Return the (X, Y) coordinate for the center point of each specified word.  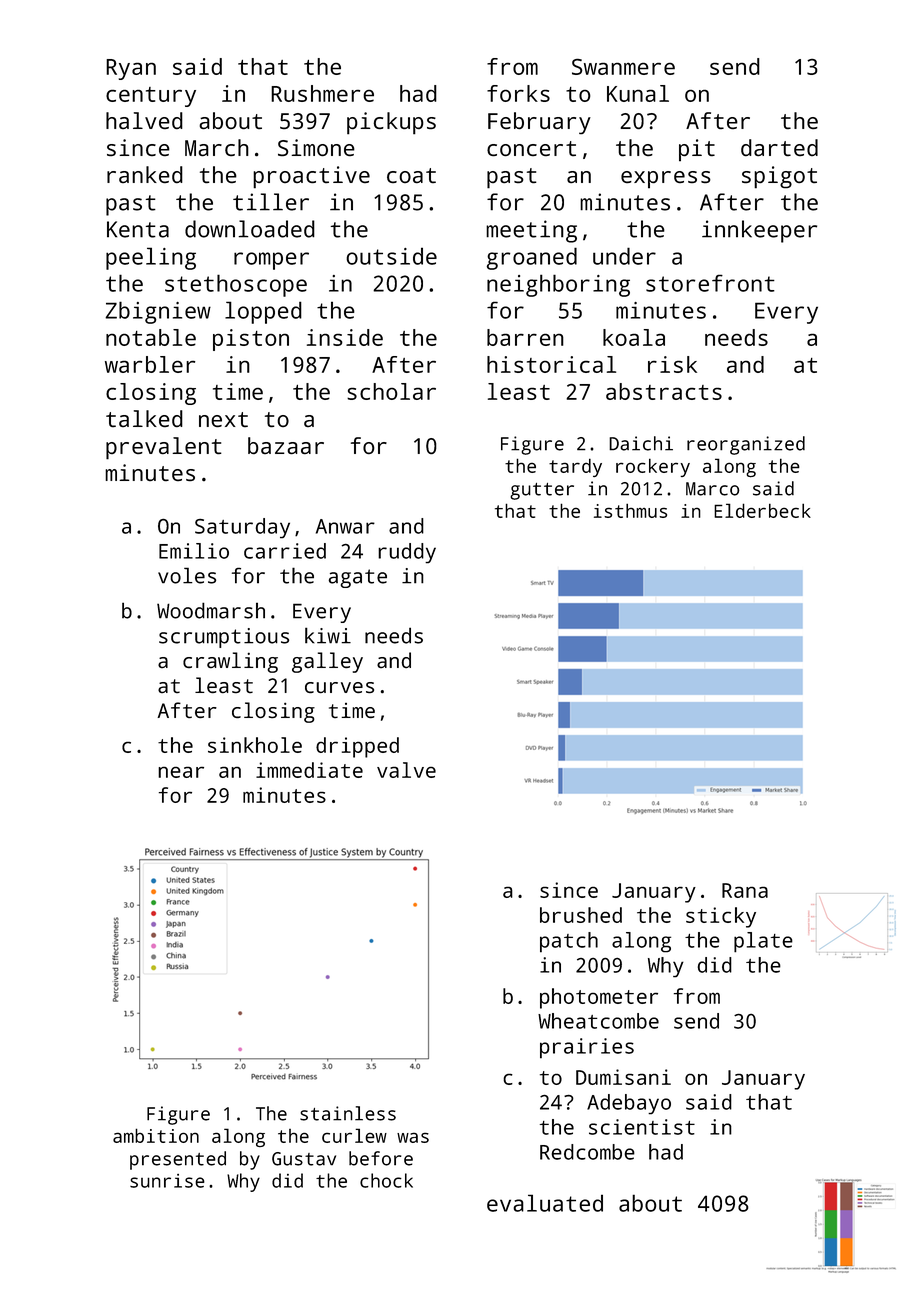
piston (251, 340)
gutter (542, 491)
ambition (156, 1135)
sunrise (167, 1181)
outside (391, 256)
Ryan (131, 69)
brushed (581, 915)
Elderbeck (762, 510)
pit (697, 150)
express (666, 179)
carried (285, 551)
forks (518, 93)
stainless (348, 1113)
